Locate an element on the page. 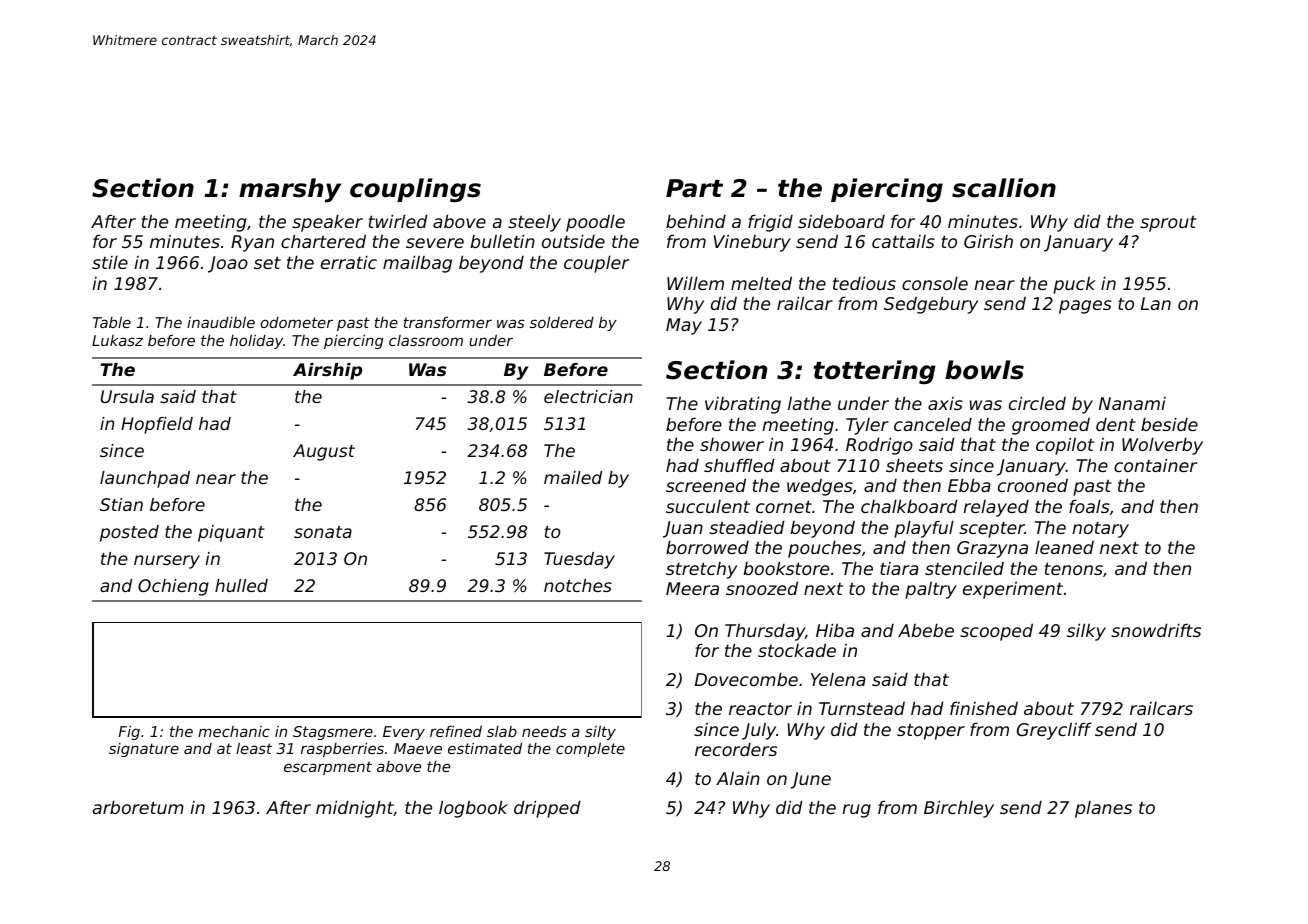 The image size is (1308, 924). marshy is located at coordinates (290, 190).
